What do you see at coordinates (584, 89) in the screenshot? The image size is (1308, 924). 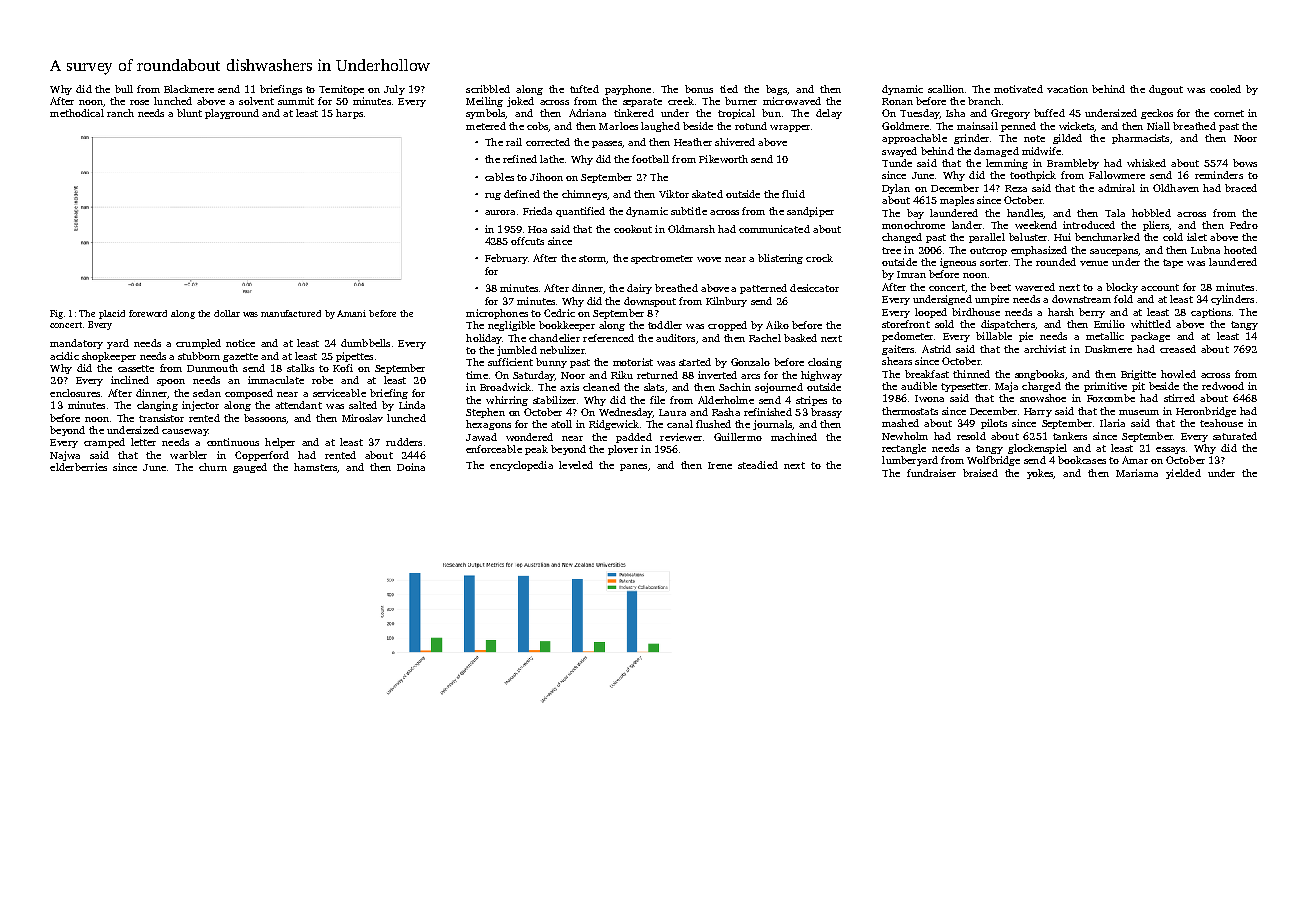 I see `tufted` at bounding box center [584, 89].
